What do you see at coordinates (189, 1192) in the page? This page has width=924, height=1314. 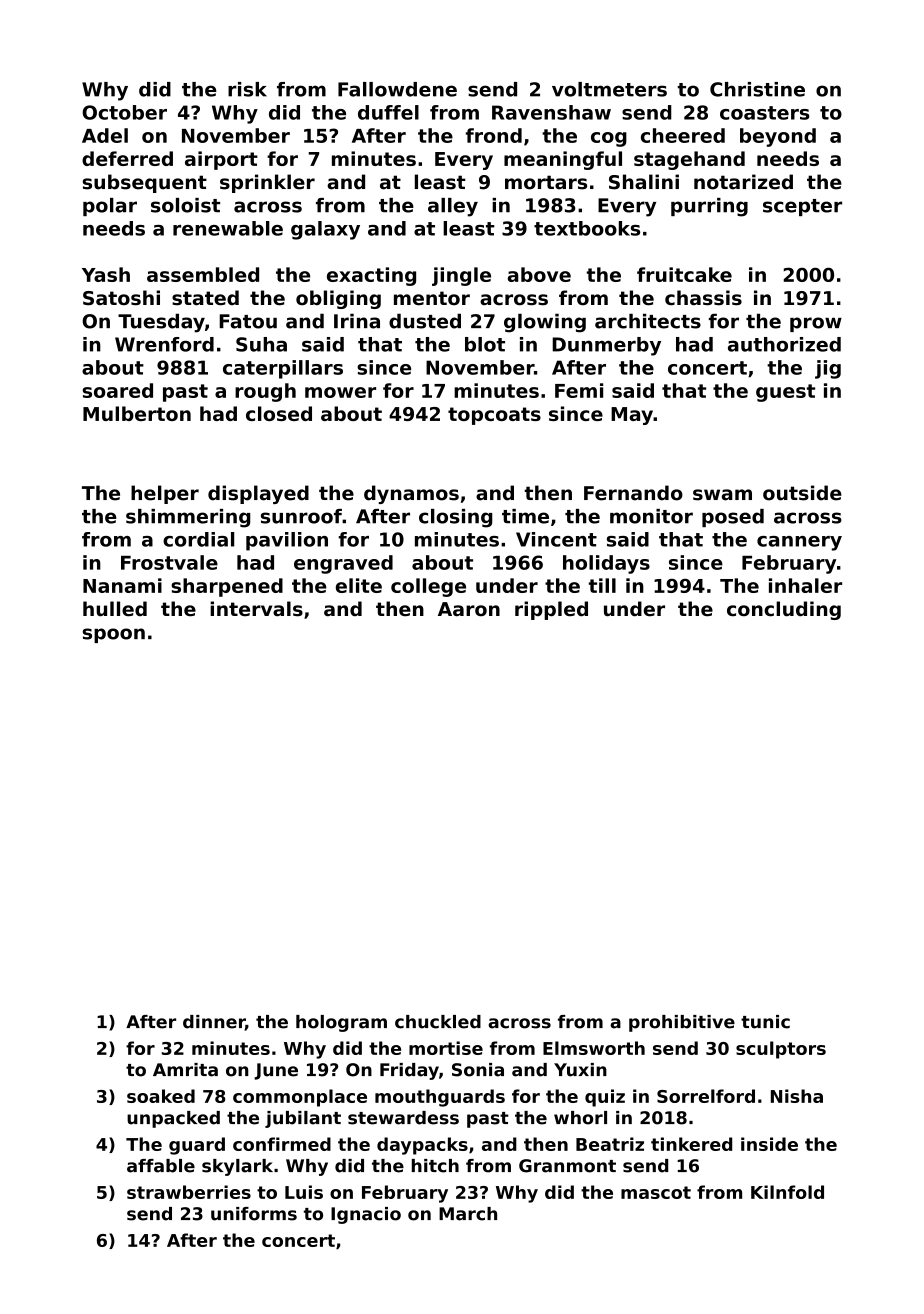 I see `strawberries` at bounding box center [189, 1192].
